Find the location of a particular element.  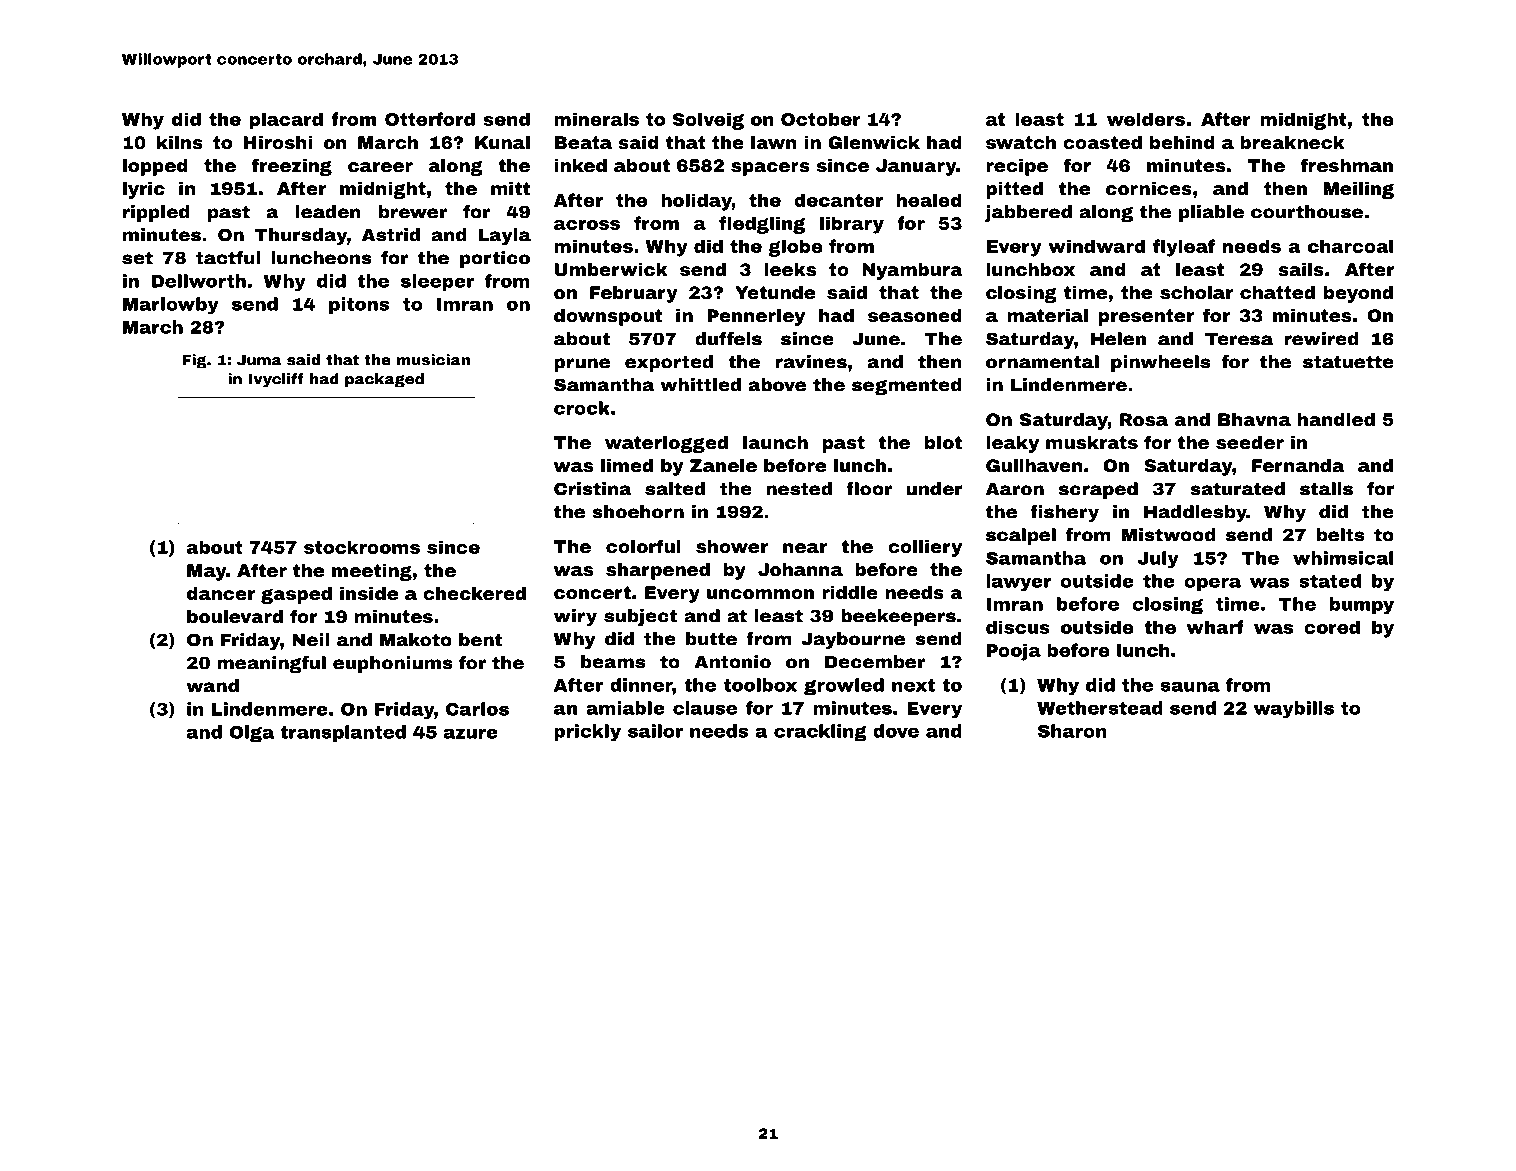

windward is located at coordinates (1096, 246).
